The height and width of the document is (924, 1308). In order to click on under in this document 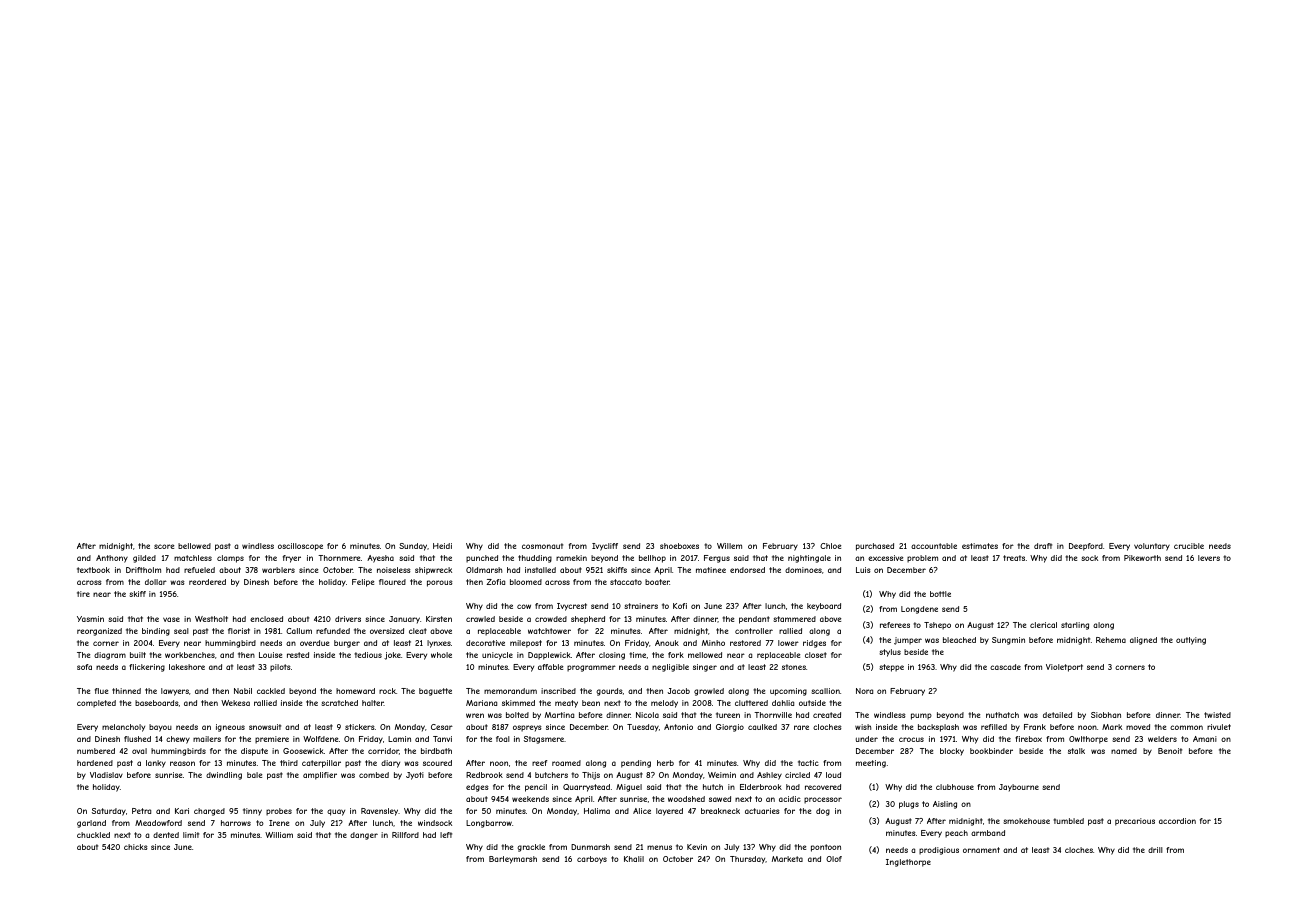, I will do `click(867, 739)`.
